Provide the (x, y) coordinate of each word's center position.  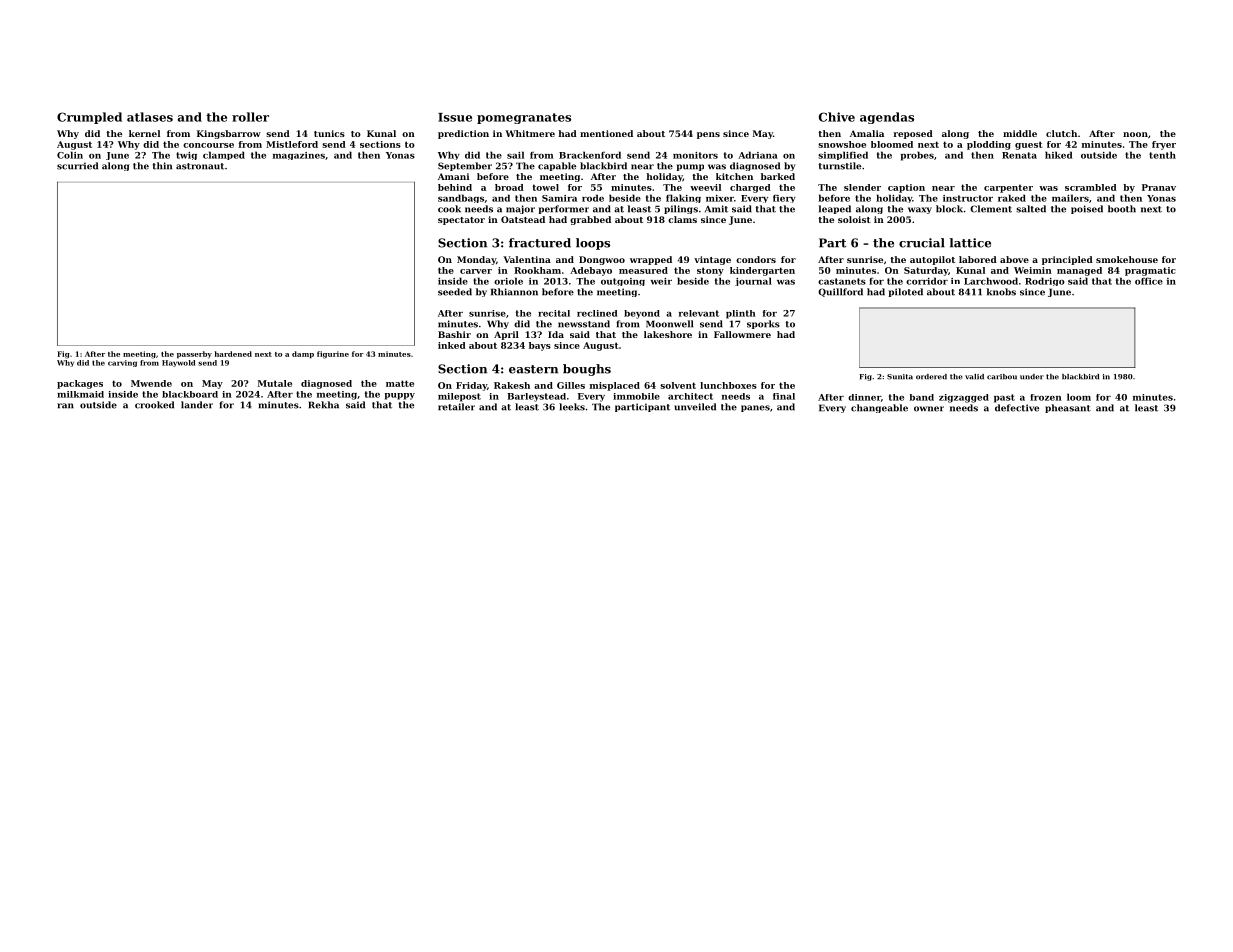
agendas (887, 118)
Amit (716, 209)
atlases (150, 117)
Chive (837, 117)
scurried (77, 166)
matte (400, 383)
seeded (455, 292)
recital (554, 313)
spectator (461, 221)
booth (1122, 209)
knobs (1001, 292)
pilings (681, 209)
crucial (922, 243)
